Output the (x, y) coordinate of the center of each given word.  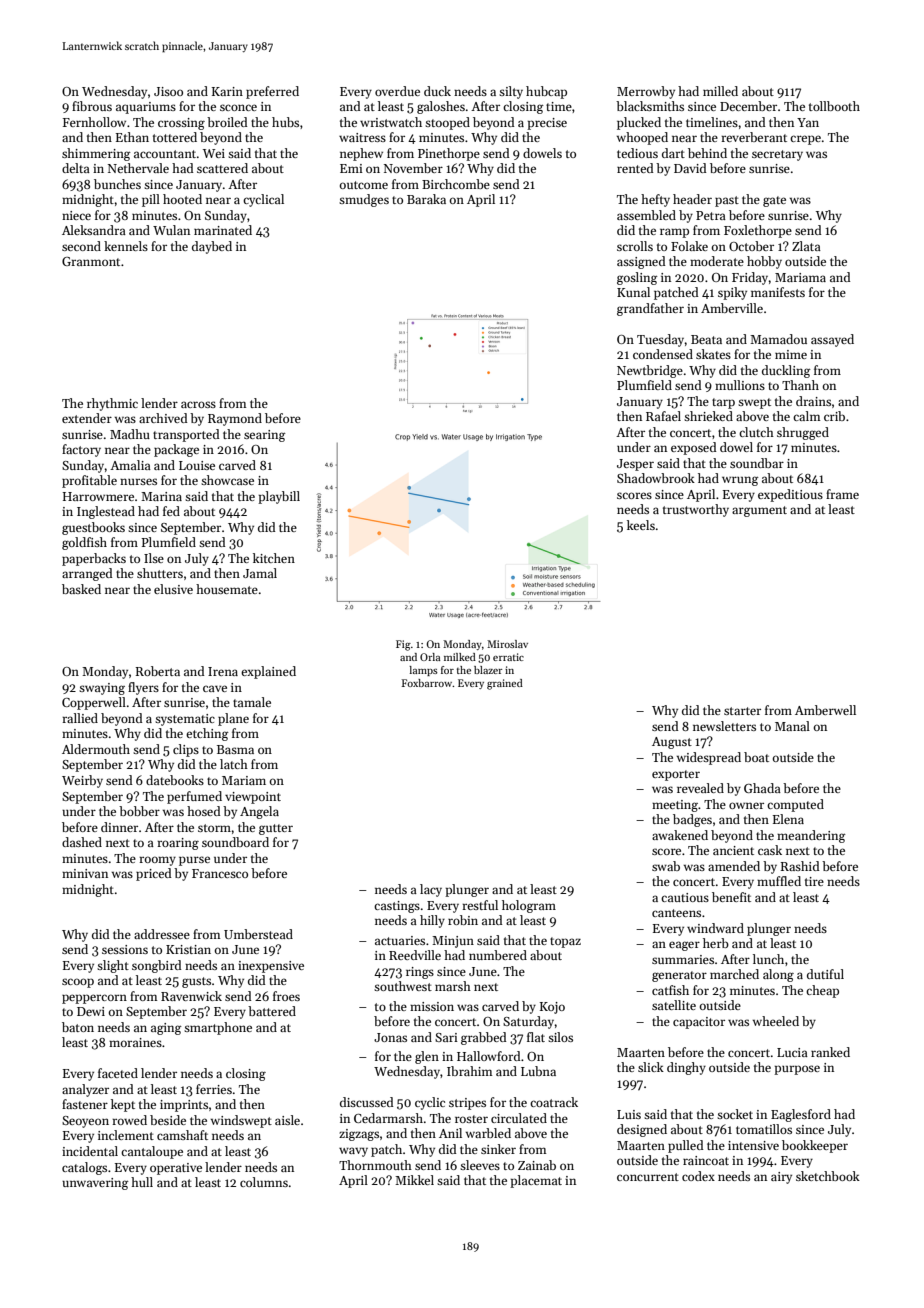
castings (397, 907)
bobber (139, 811)
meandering (811, 836)
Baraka (426, 199)
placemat (536, 1181)
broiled (227, 122)
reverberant (754, 137)
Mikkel (414, 1180)
